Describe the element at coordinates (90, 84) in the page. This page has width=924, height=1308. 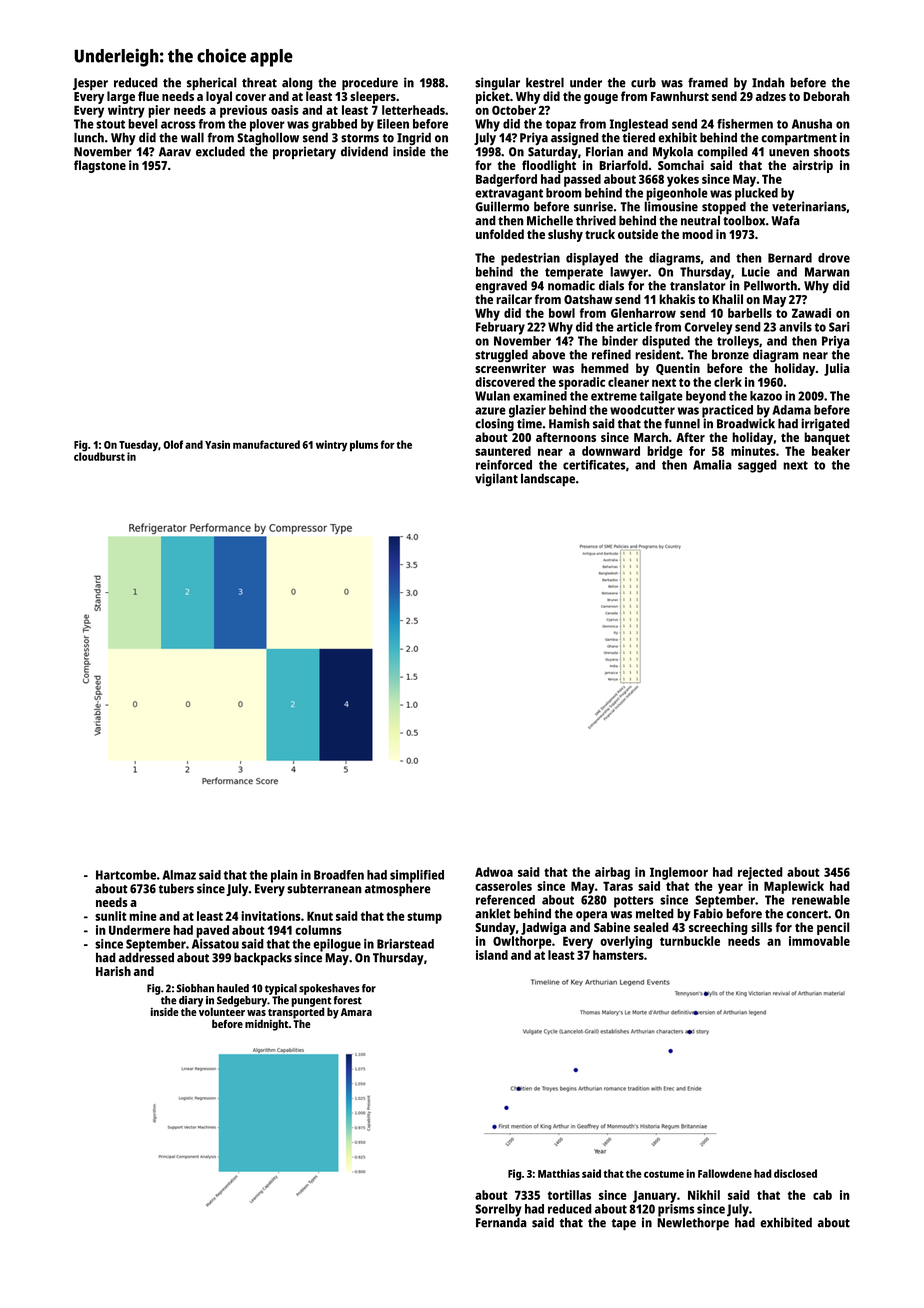
I see `Jesper` at that location.
